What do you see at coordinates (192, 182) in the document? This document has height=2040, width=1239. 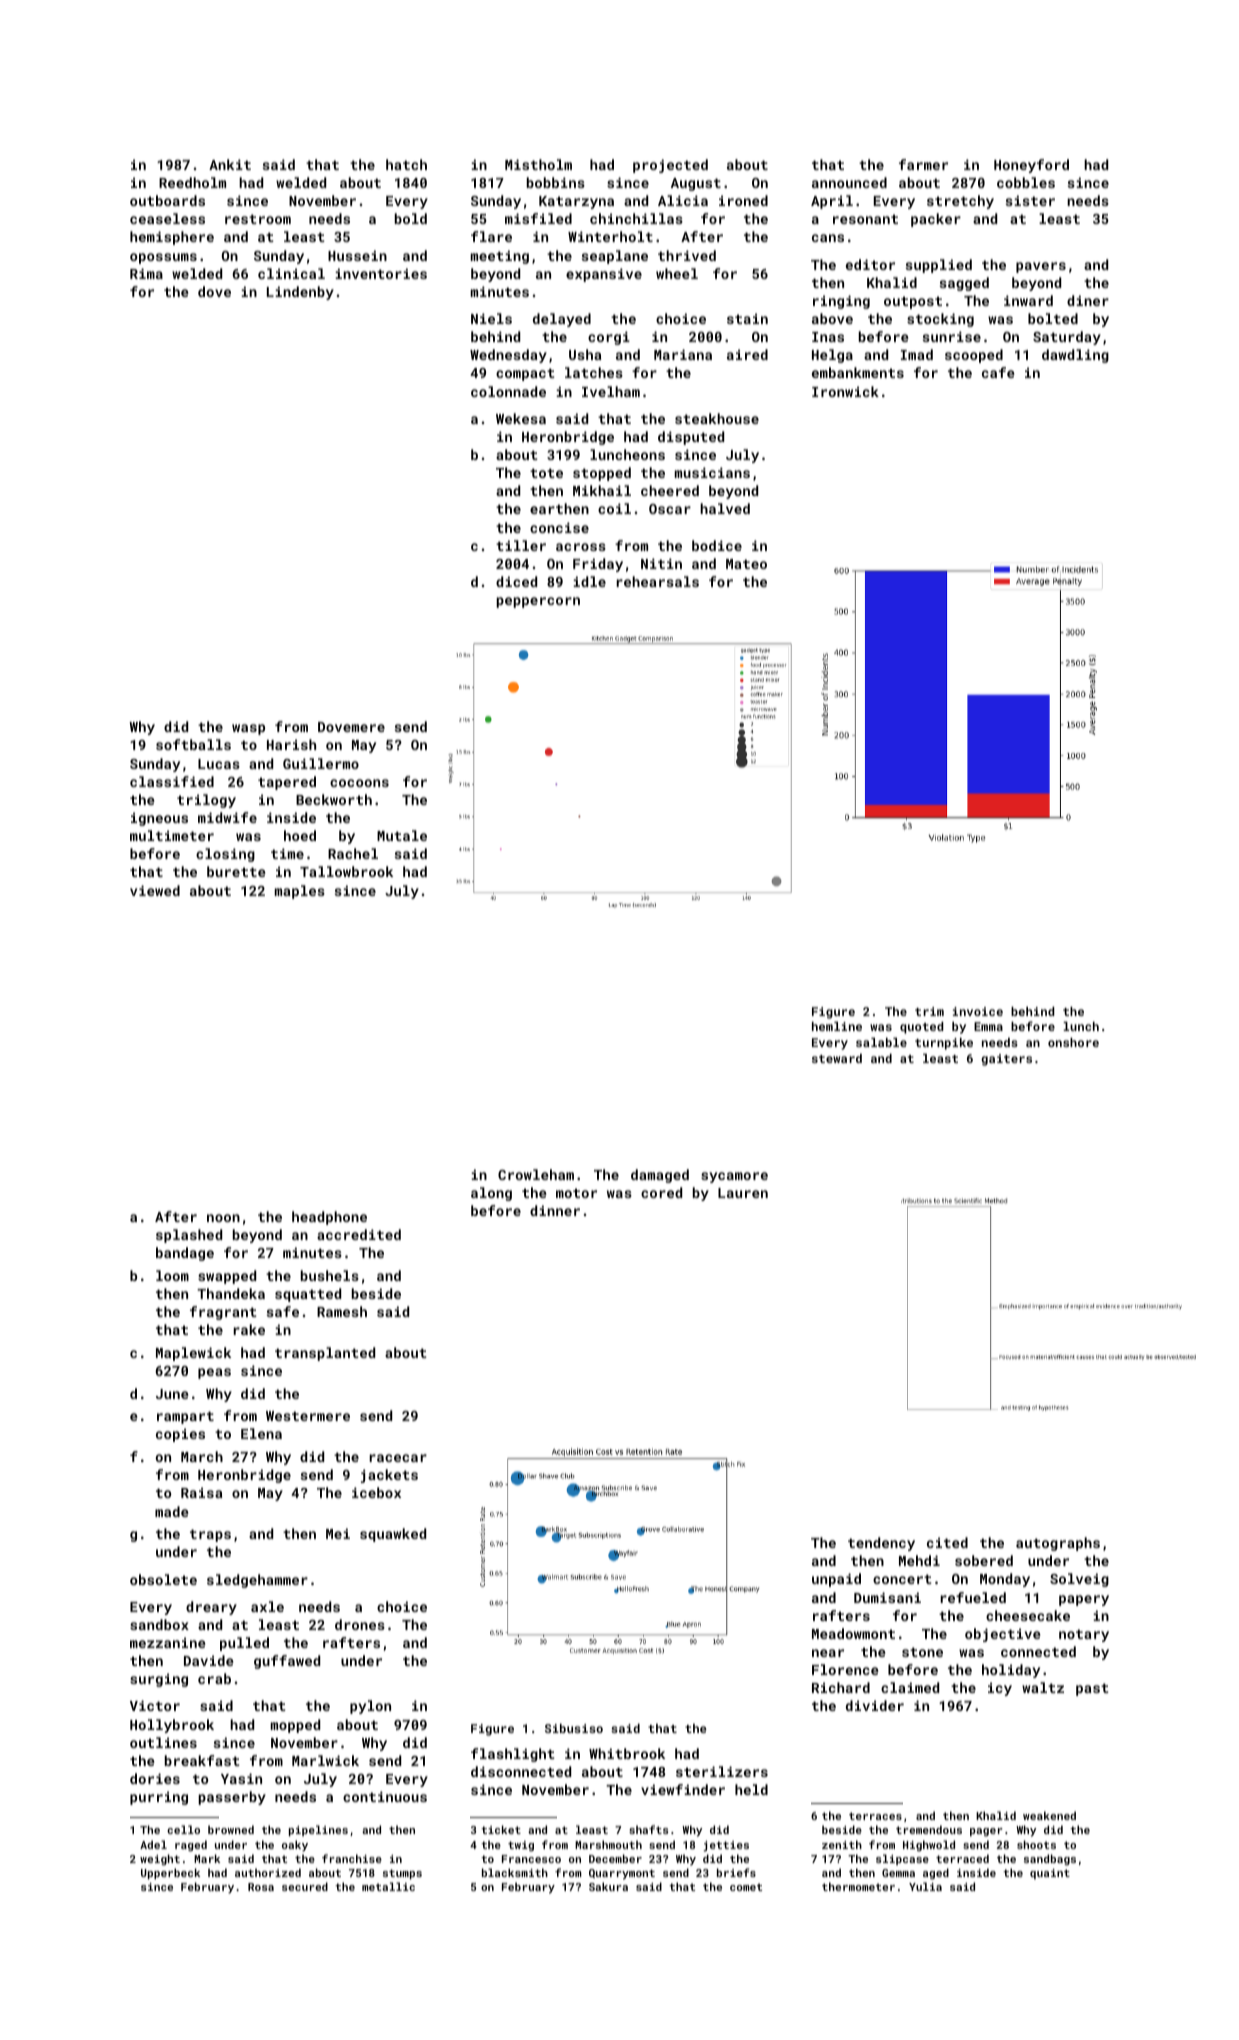 I see `Reedholm` at bounding box center [192, 182].
